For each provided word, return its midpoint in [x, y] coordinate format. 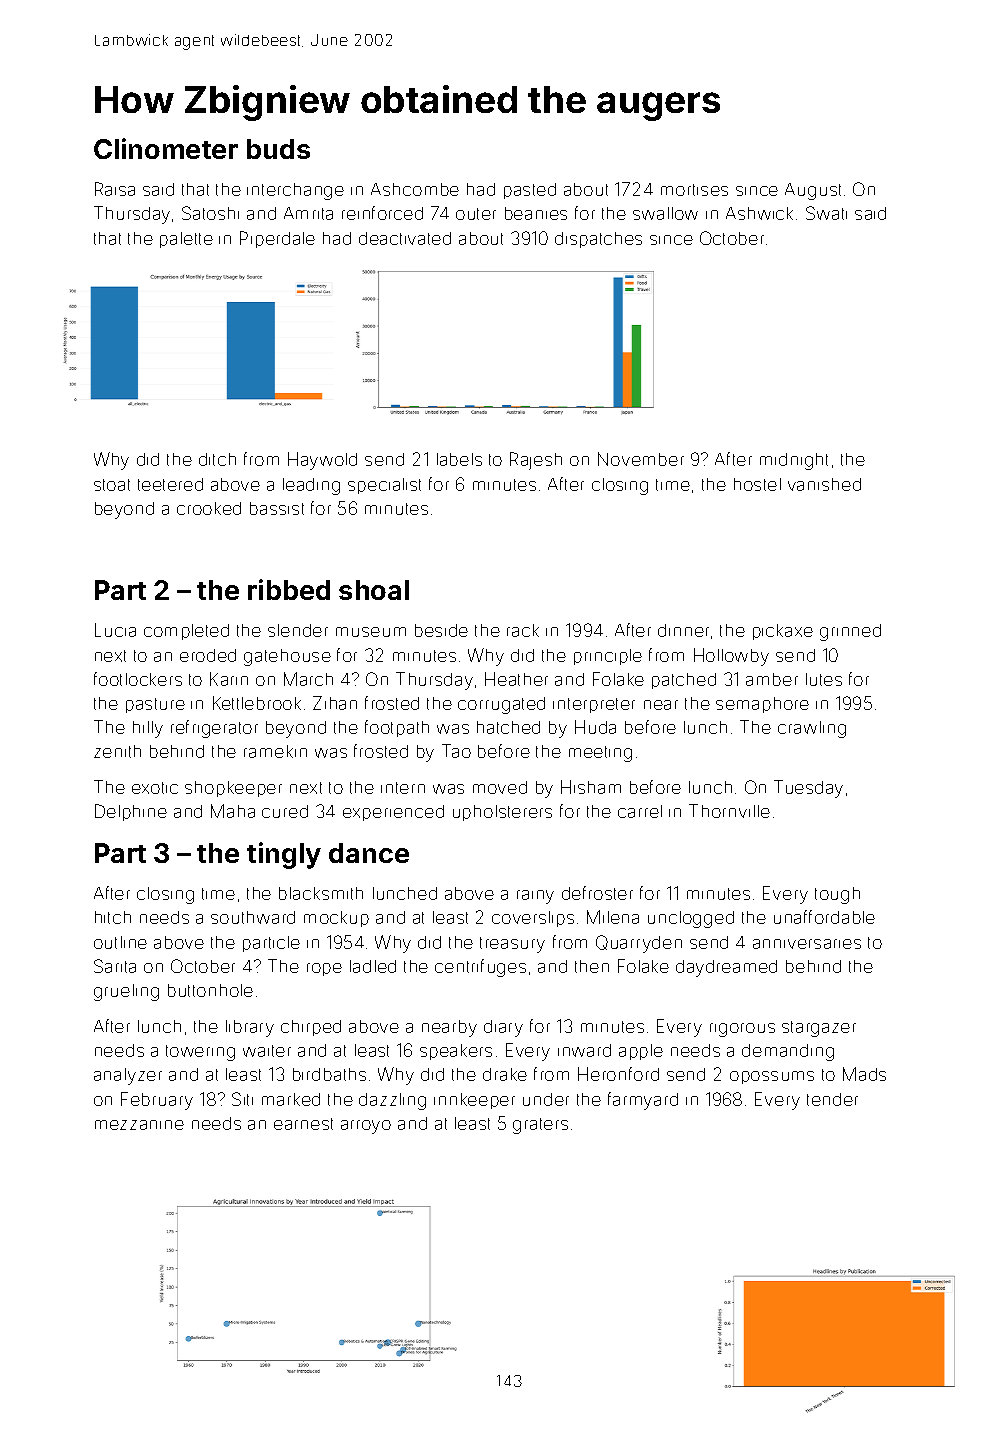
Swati [826, 213]
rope [324, 969]
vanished [824, 484]
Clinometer [166, 148]
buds [278, 149]
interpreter [594, 705]
